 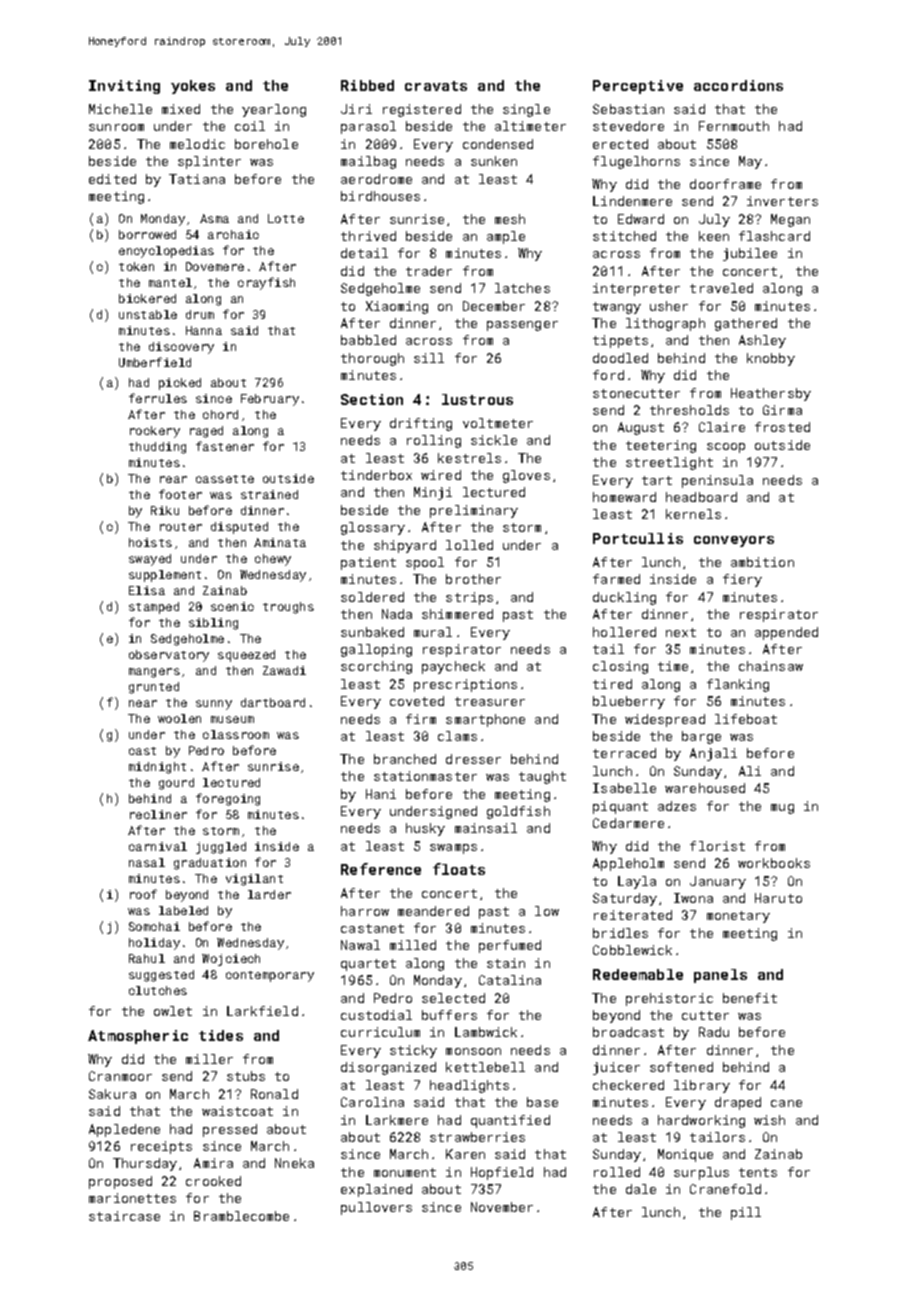 I want to click on accordions, so click(x=738, y=85).
